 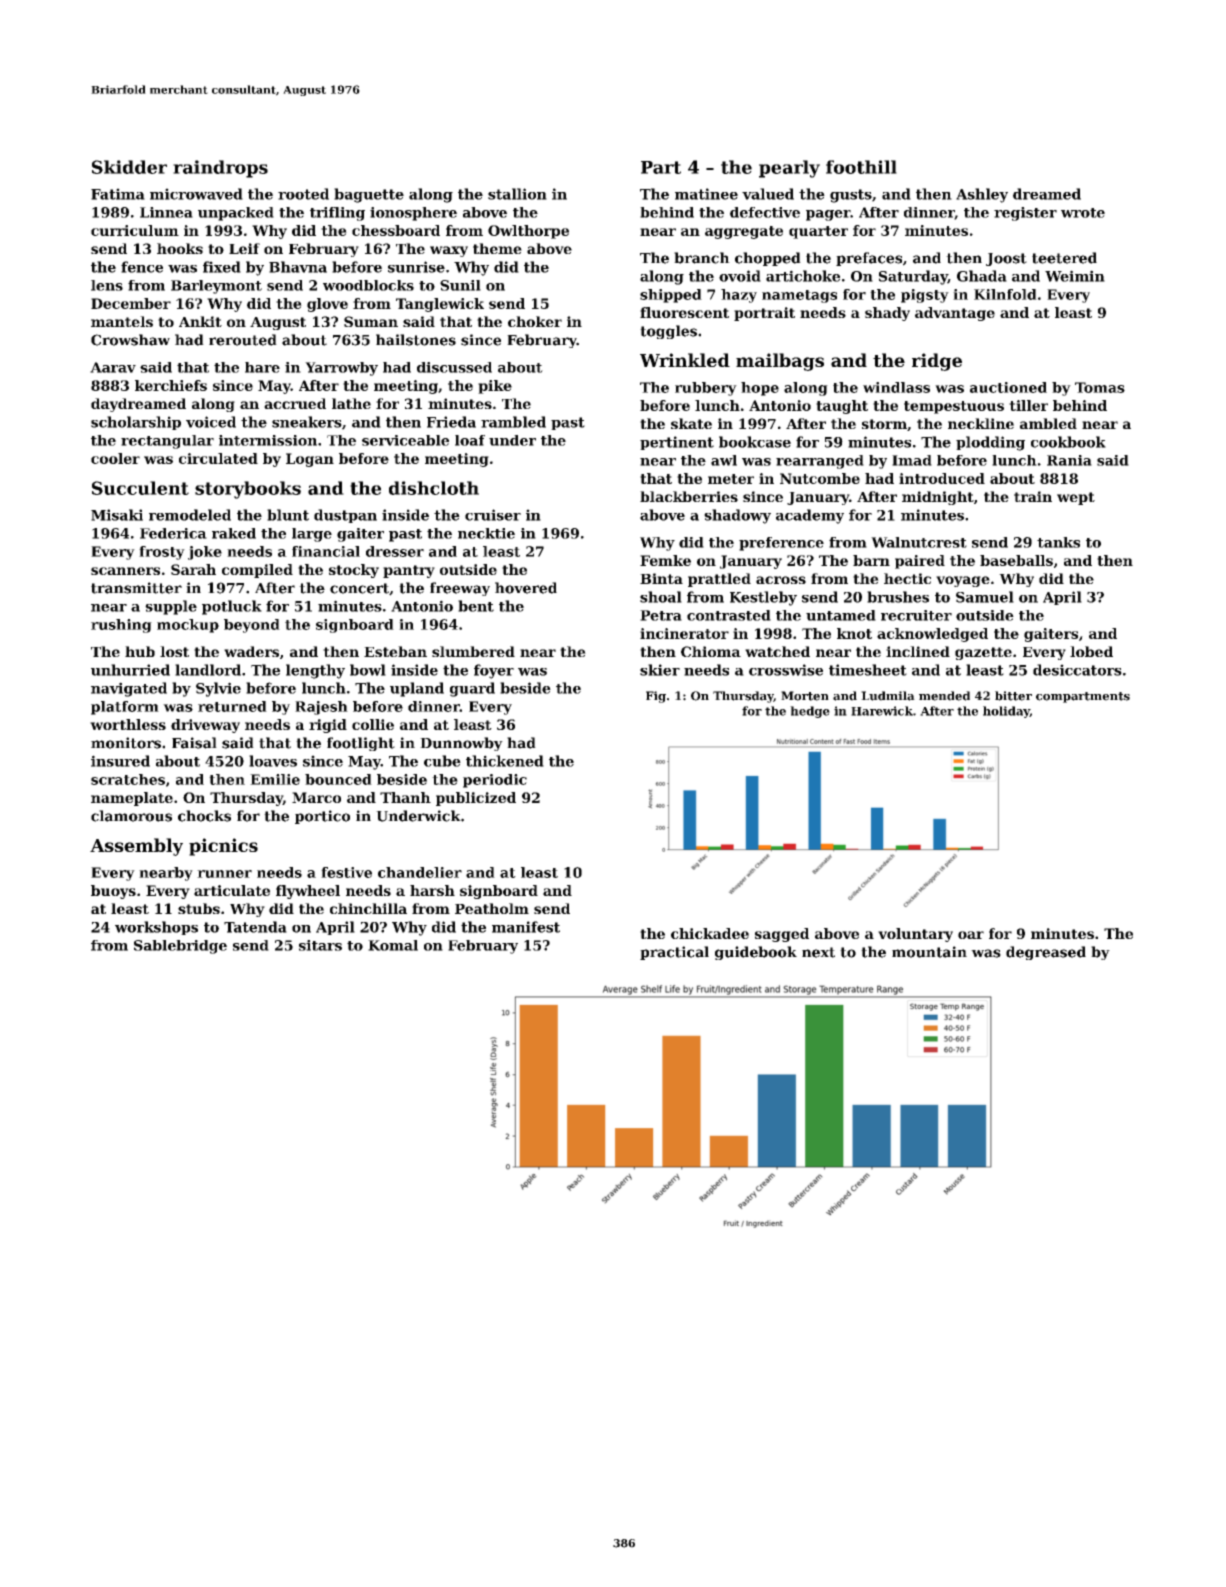 What do you see at coordinates (495, 387) in the screenshot?
I see `pike` at bounding box center [495, 387].
